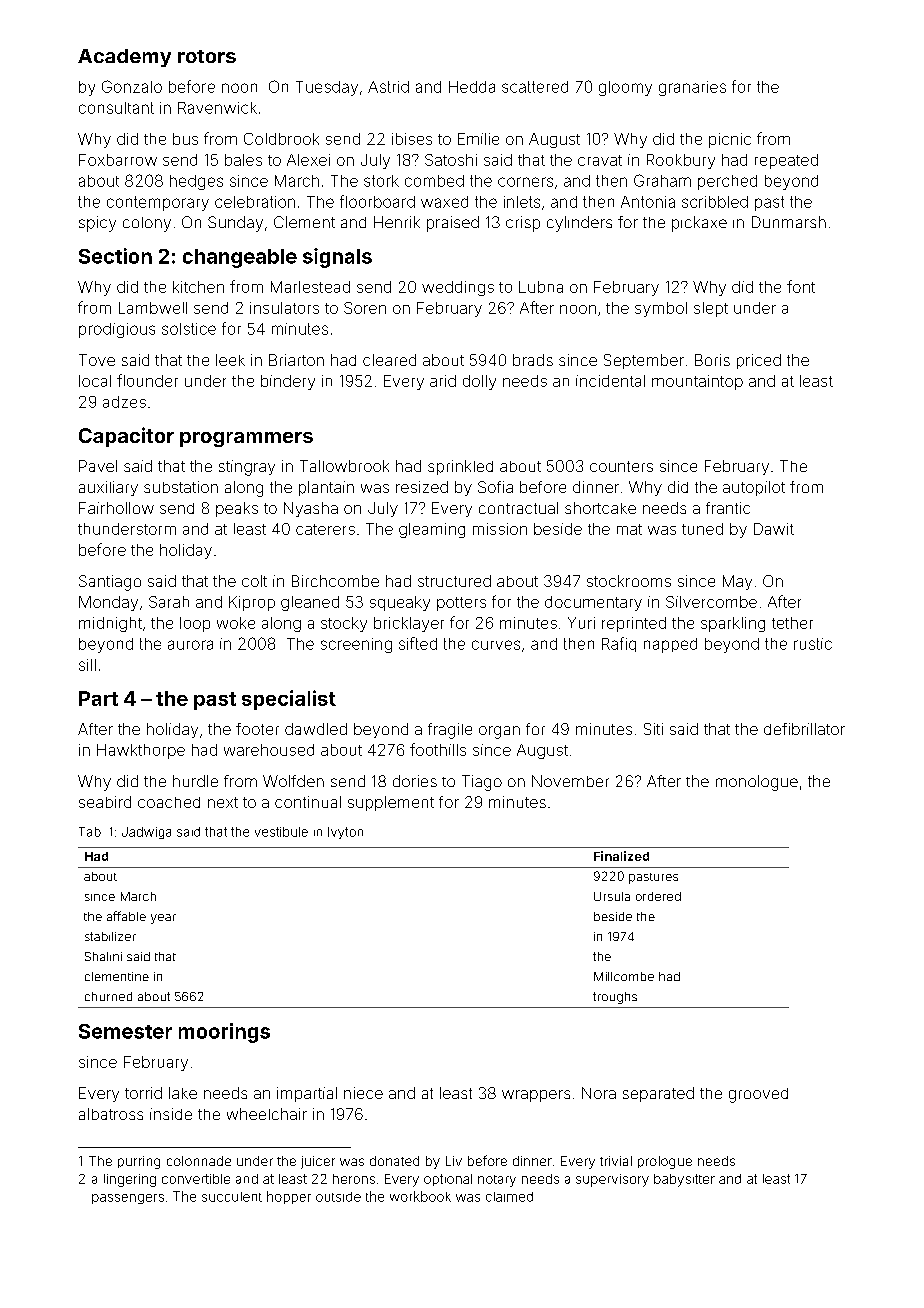 This screenshot has width=924, height=1308. What do you see at coordinates (658, 896) in the screenshot?
I see `ordered` at bounding box center [658, 896].
